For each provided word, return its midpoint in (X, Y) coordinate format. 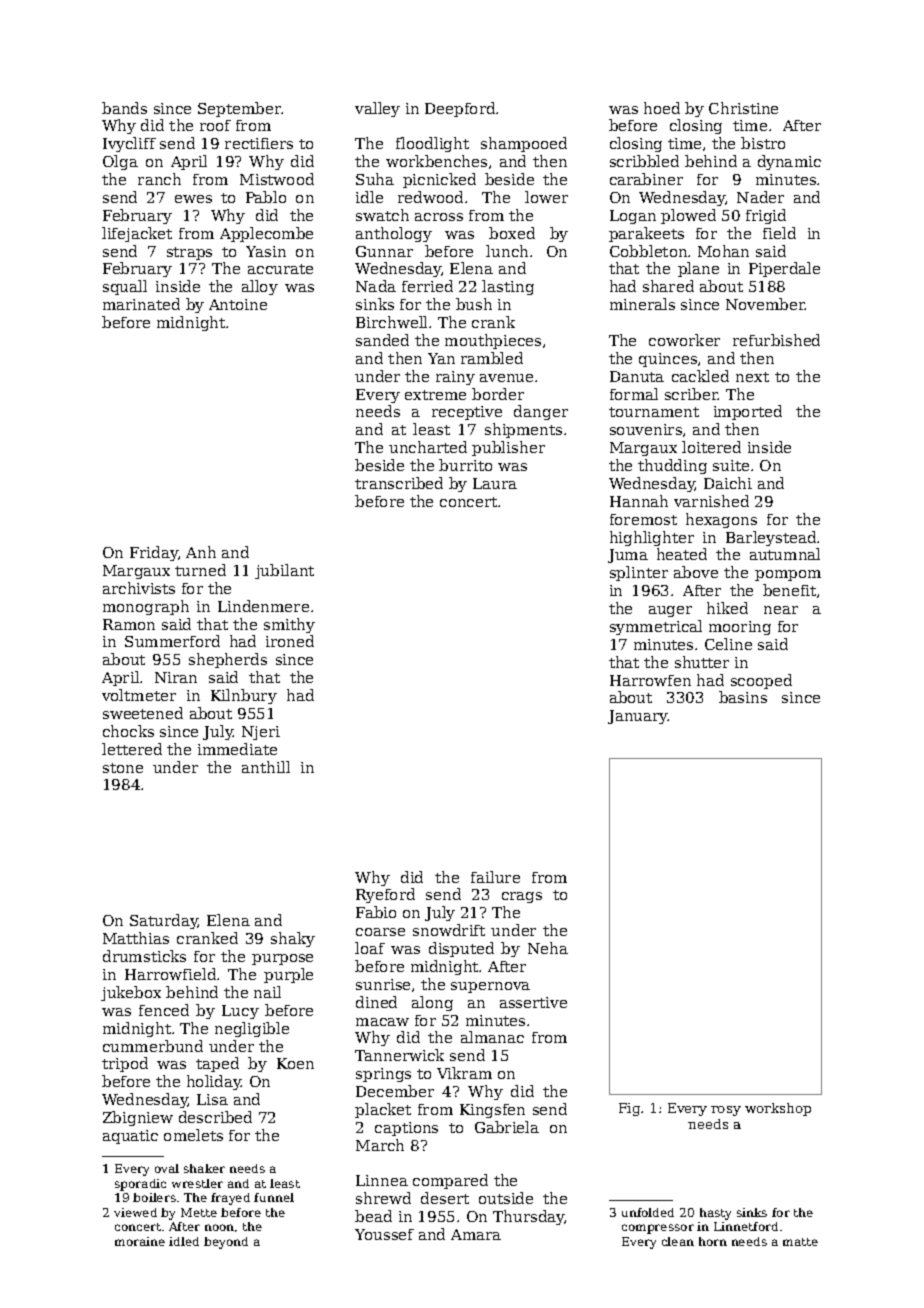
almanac (492, 1037)
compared (450, 1181)
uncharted (428, 447)
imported (748, 412)
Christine (743, 108)
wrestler (197, 1183)
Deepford (460, 109)
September (240, 109)
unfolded (648, 1212)
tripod (125, 1064)
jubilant (284, 571)
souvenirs (646, 429)
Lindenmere (263, 606)
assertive (533, 1002)
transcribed (399, 483)
